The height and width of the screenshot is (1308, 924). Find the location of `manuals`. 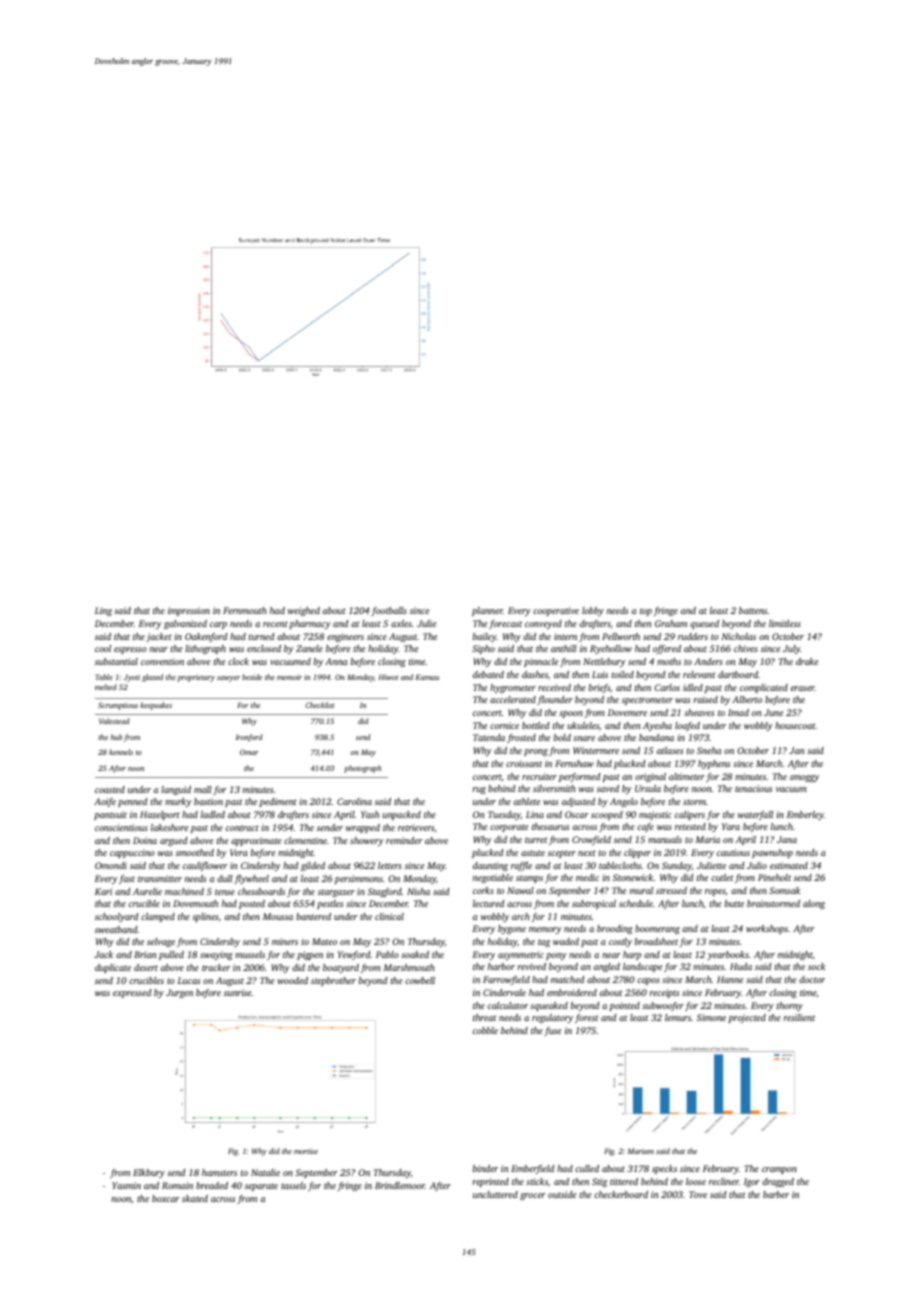

manuals is located at coordinates (665, 839).
